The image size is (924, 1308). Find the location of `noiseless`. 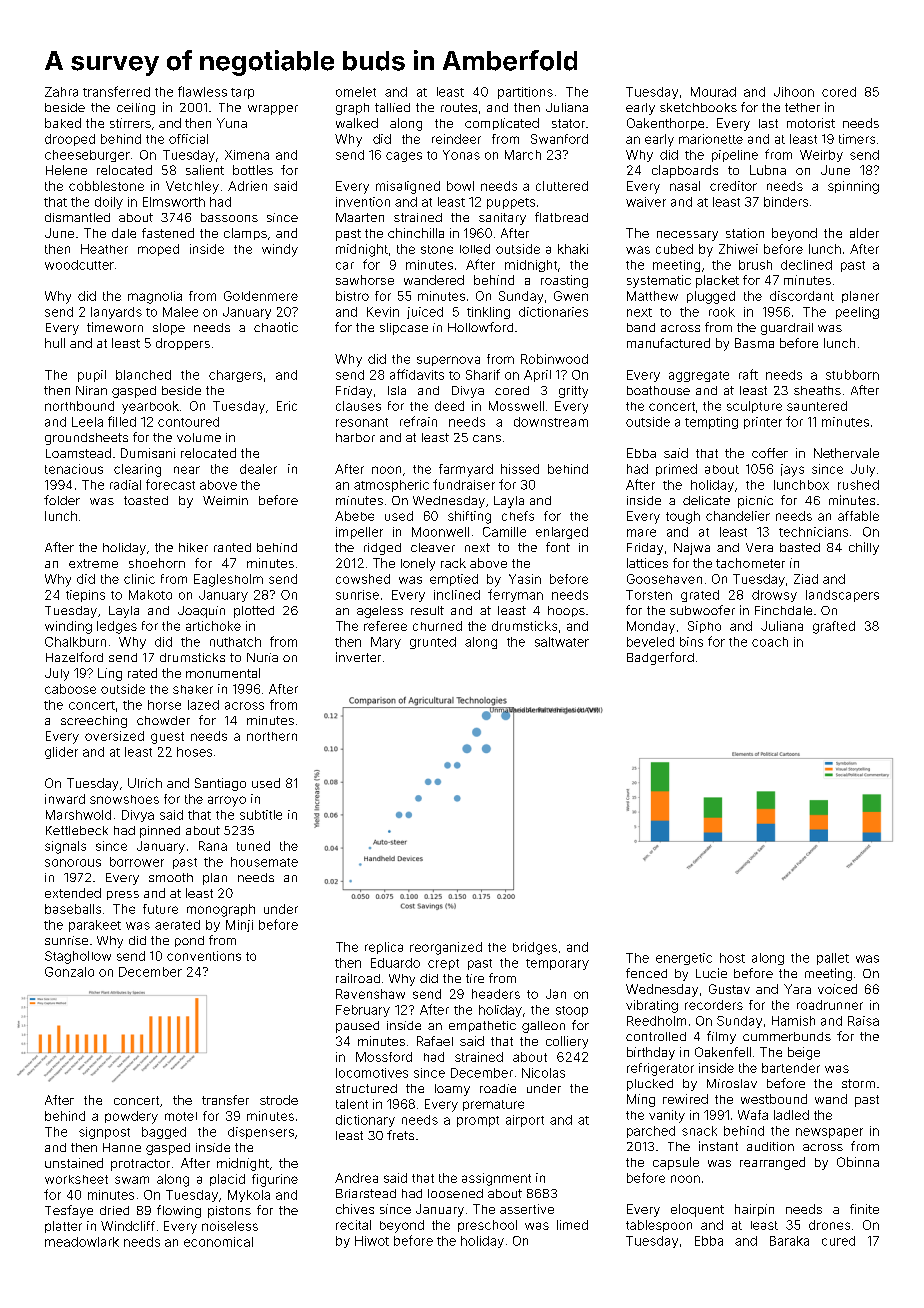

noiseless is located at coordinates (230, 1226).
